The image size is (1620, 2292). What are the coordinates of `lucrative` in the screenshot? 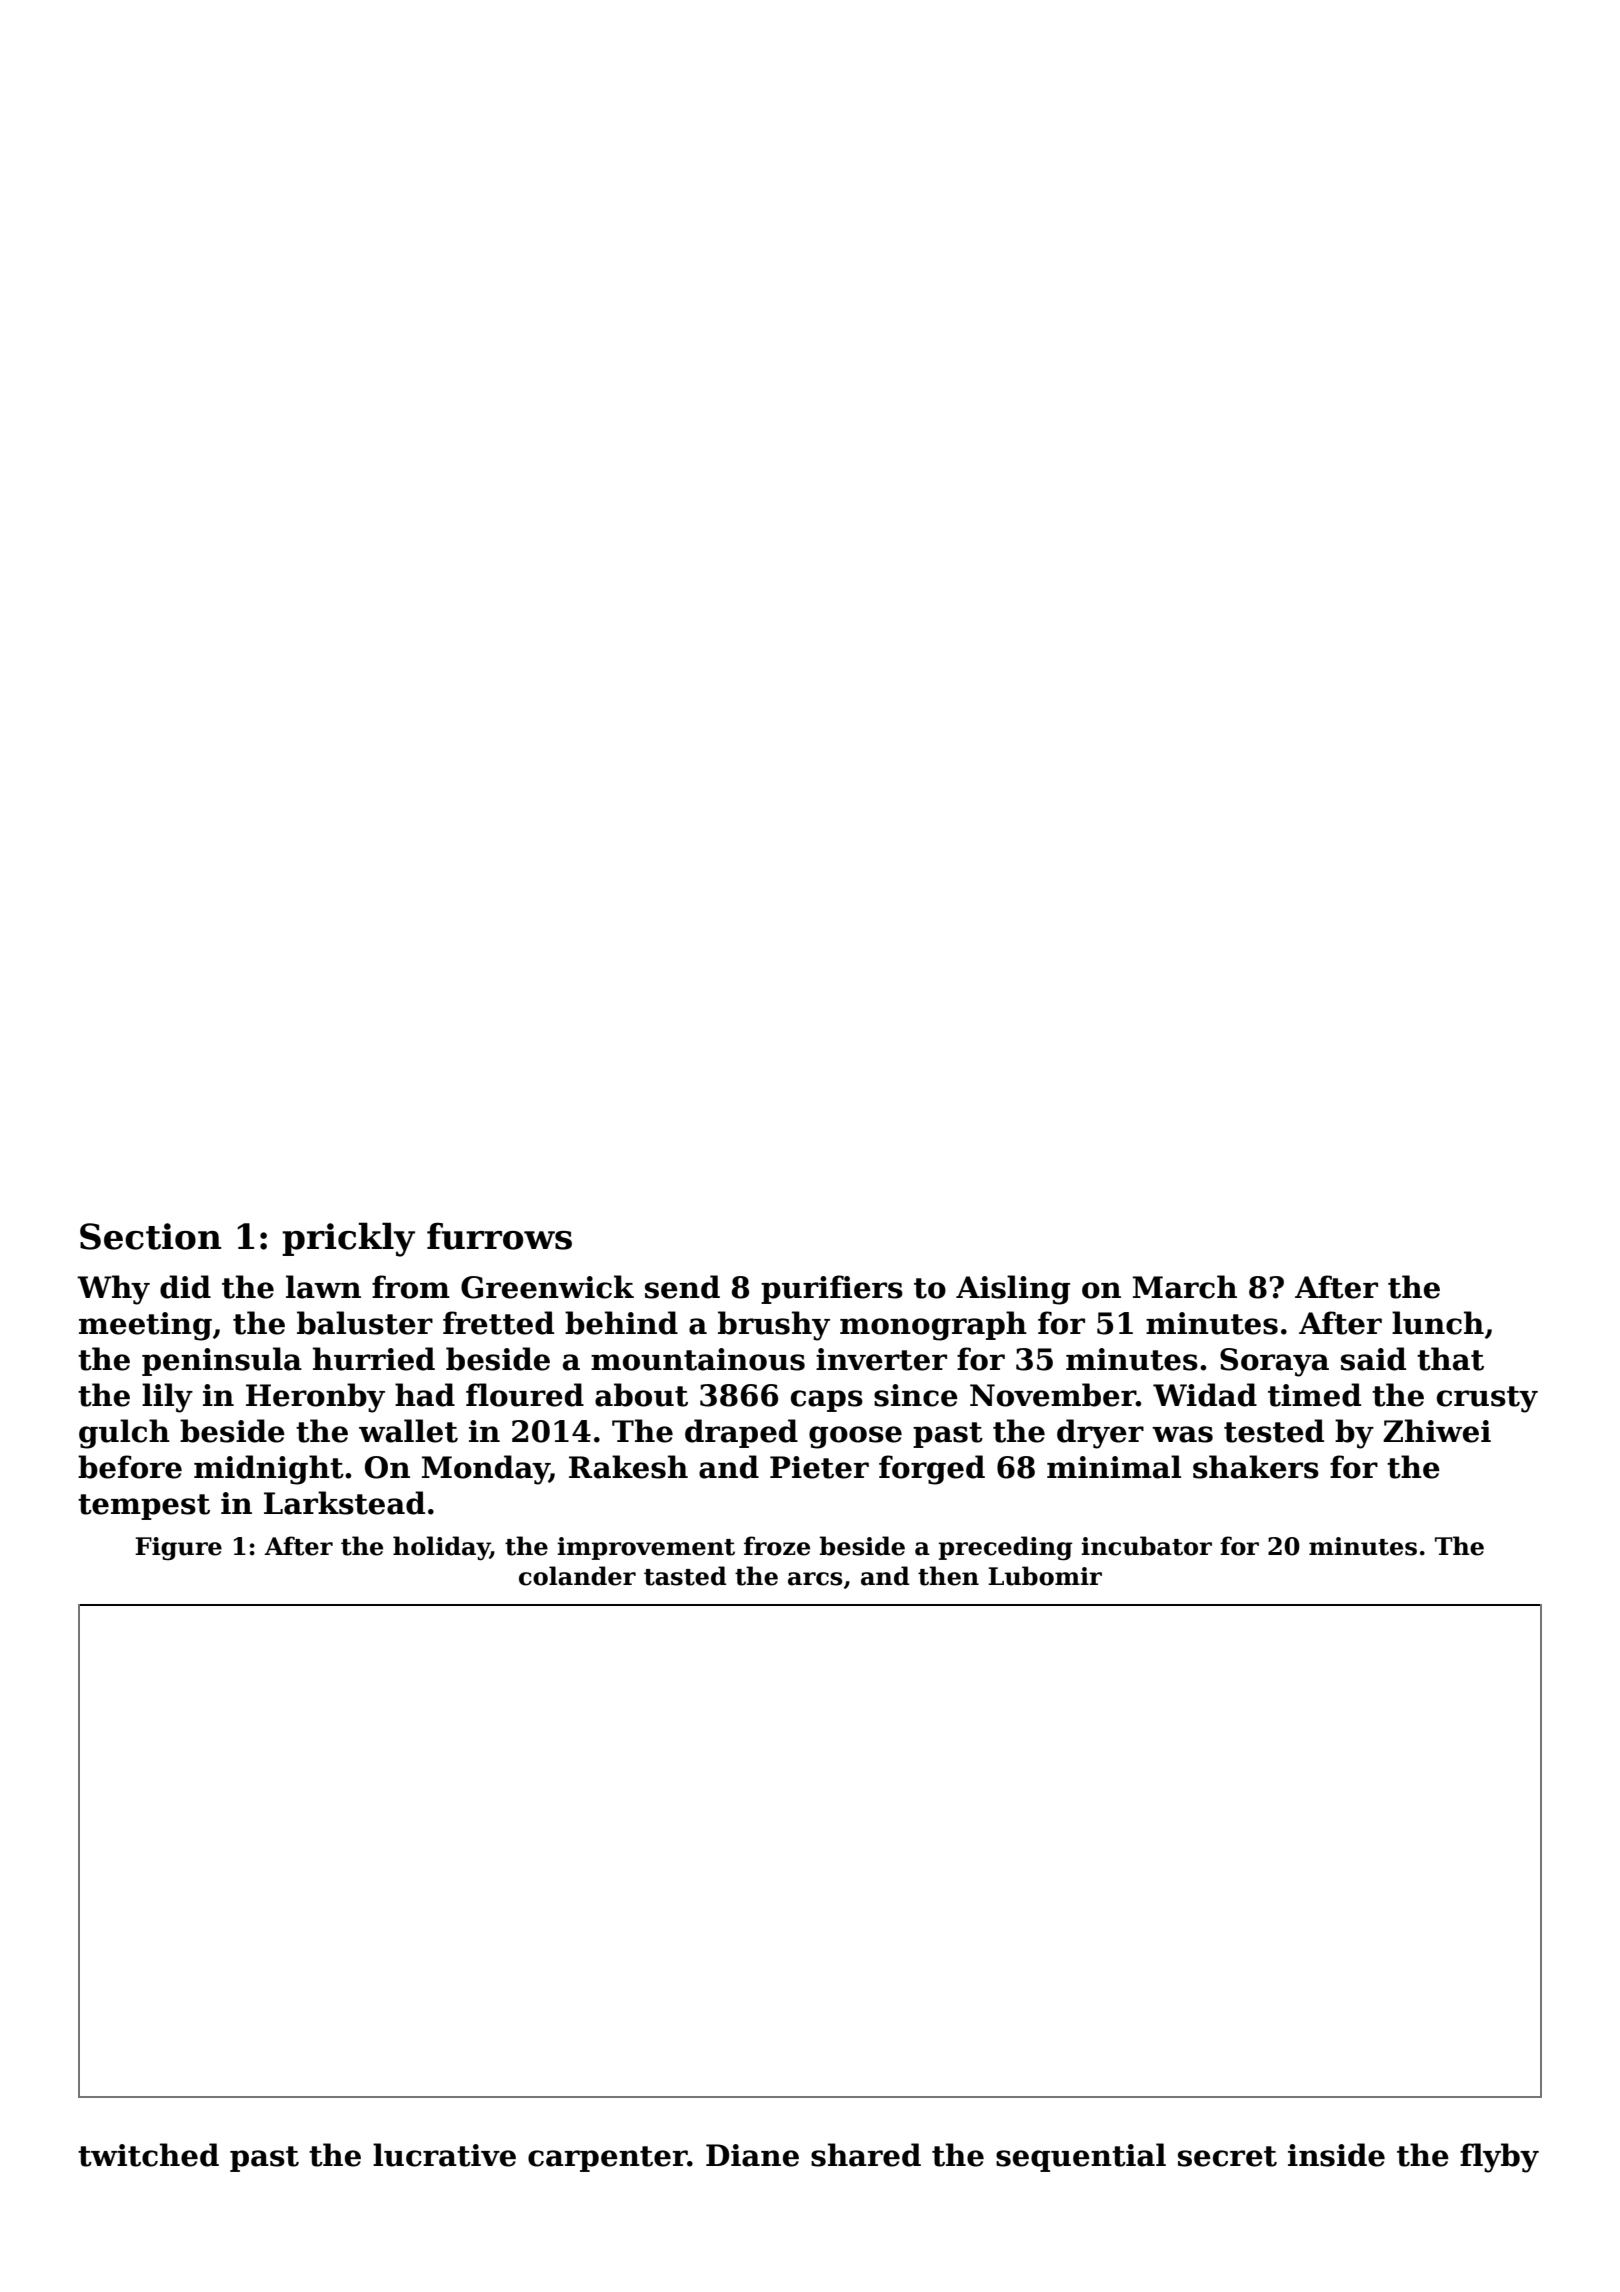 It's located at (444, 2155).
